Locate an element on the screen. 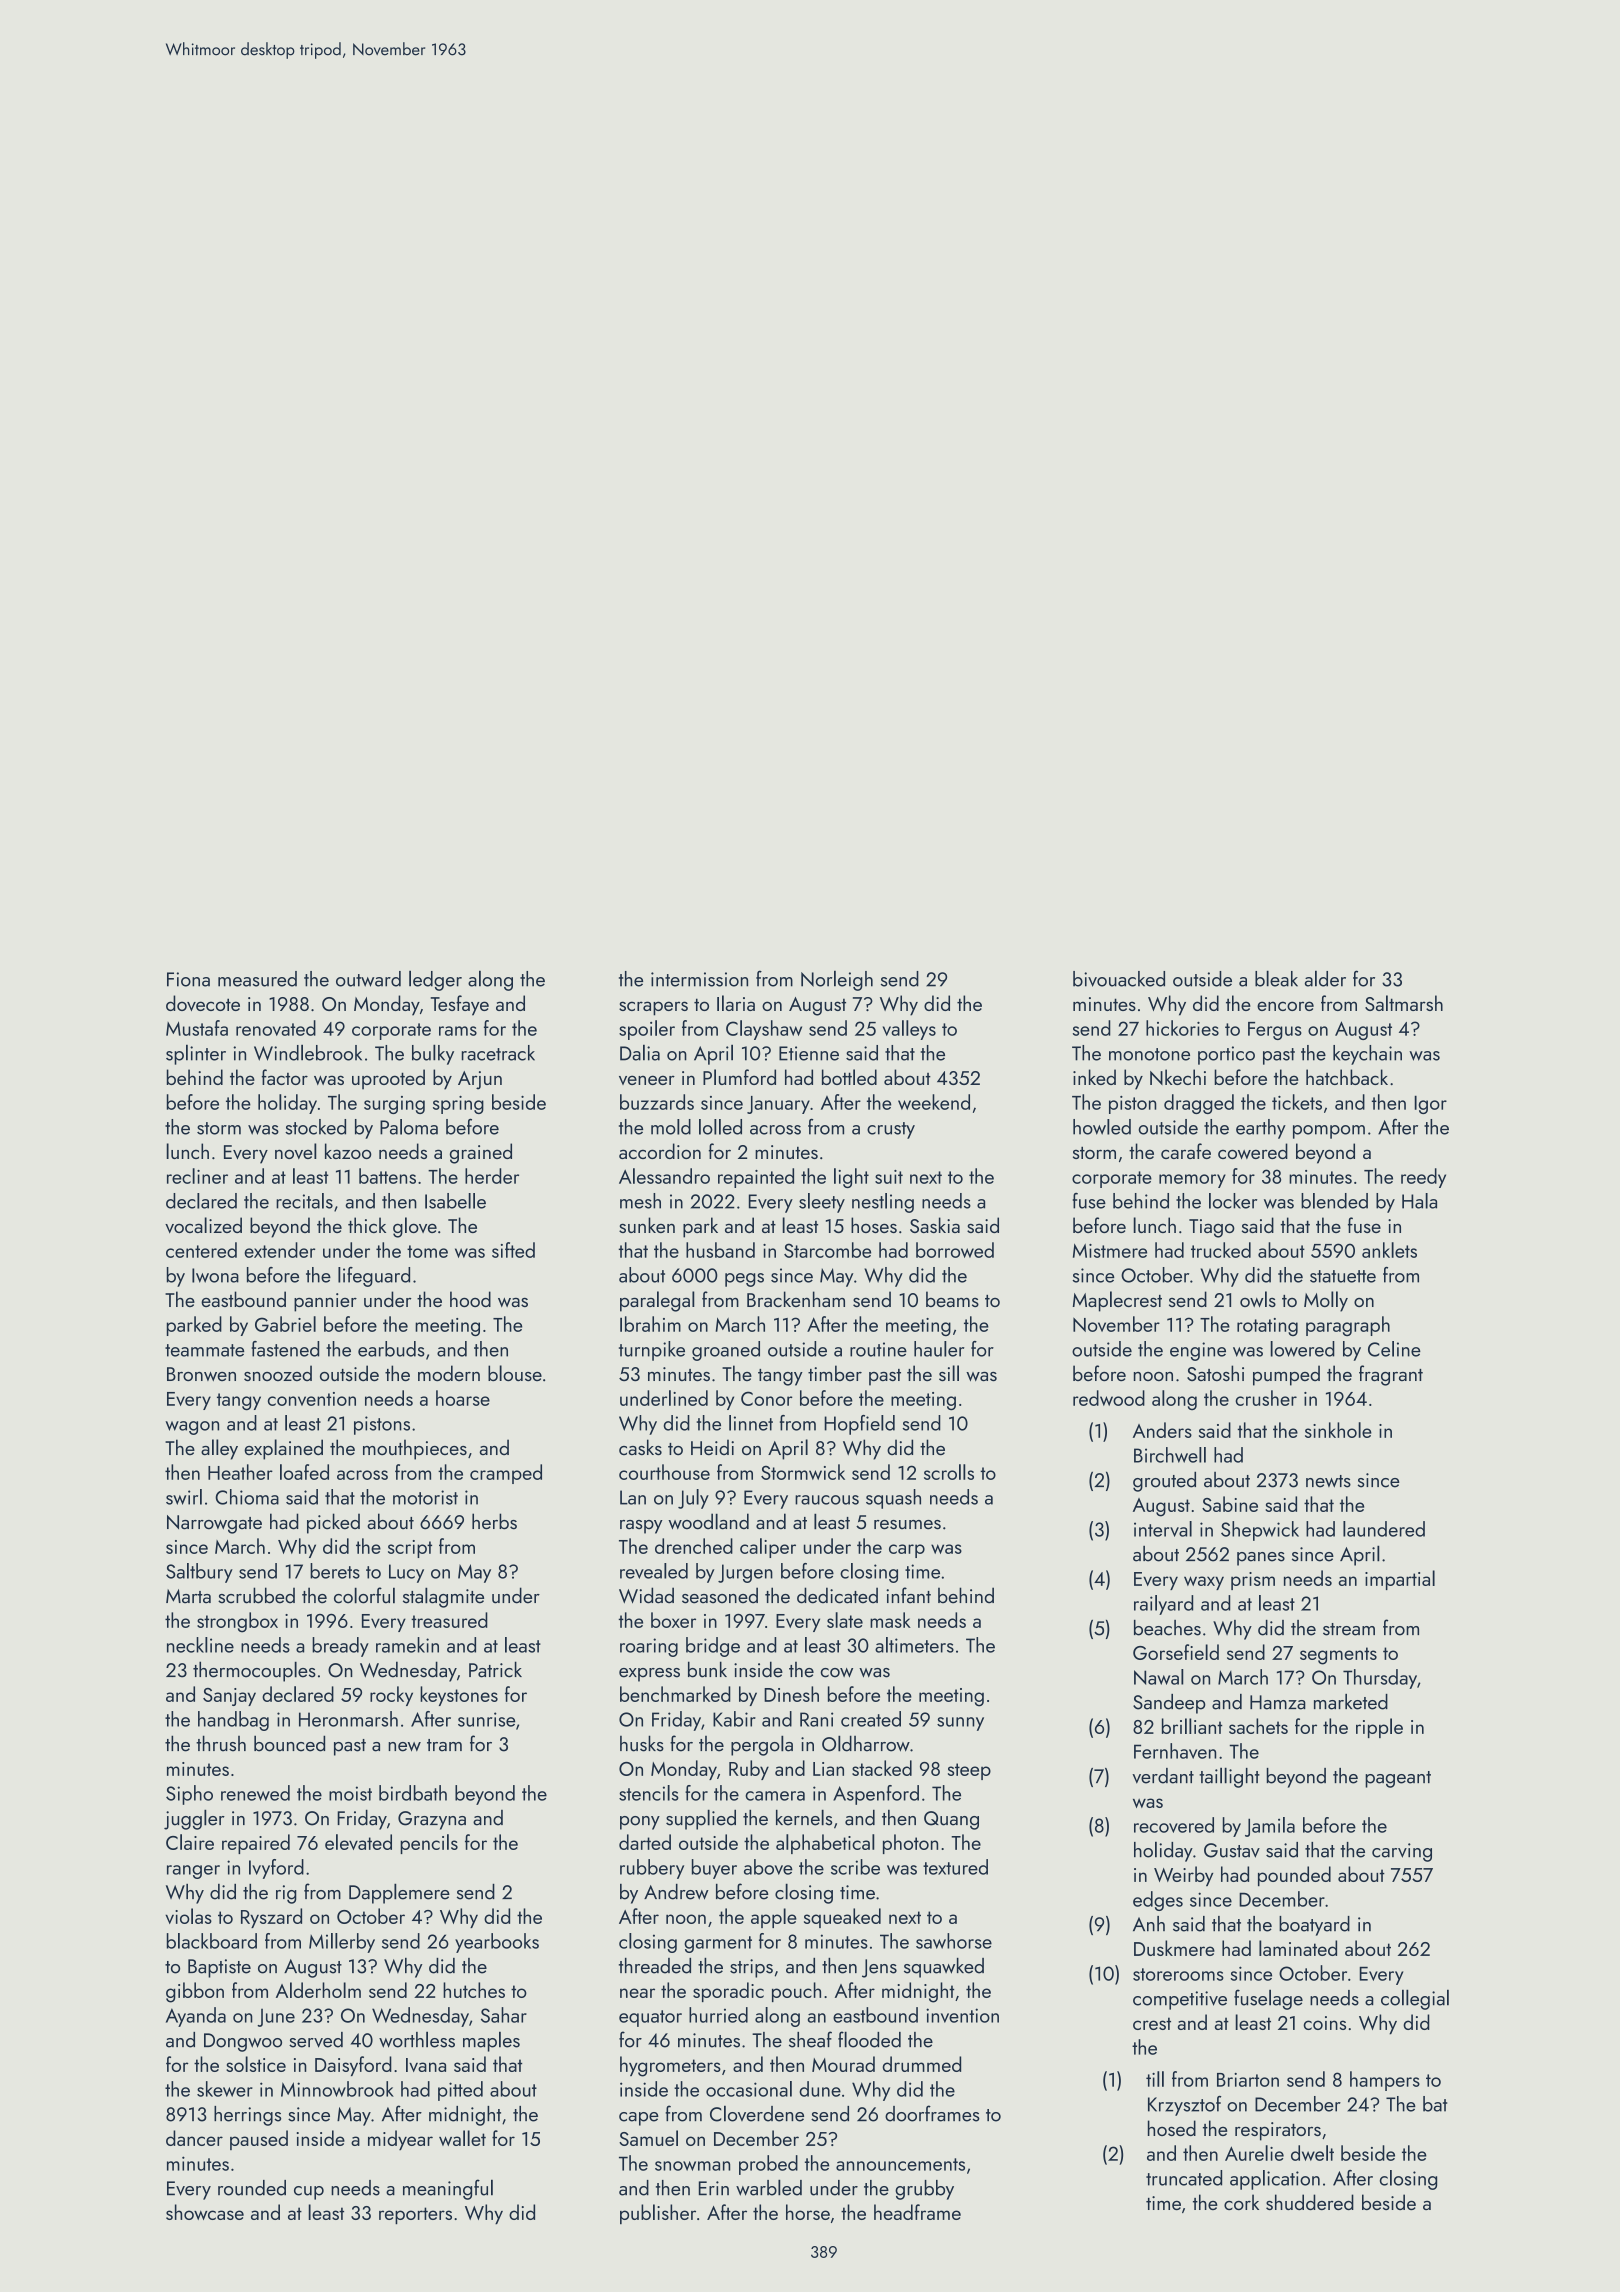  marketed is located at coordinates (1351, 1702).
